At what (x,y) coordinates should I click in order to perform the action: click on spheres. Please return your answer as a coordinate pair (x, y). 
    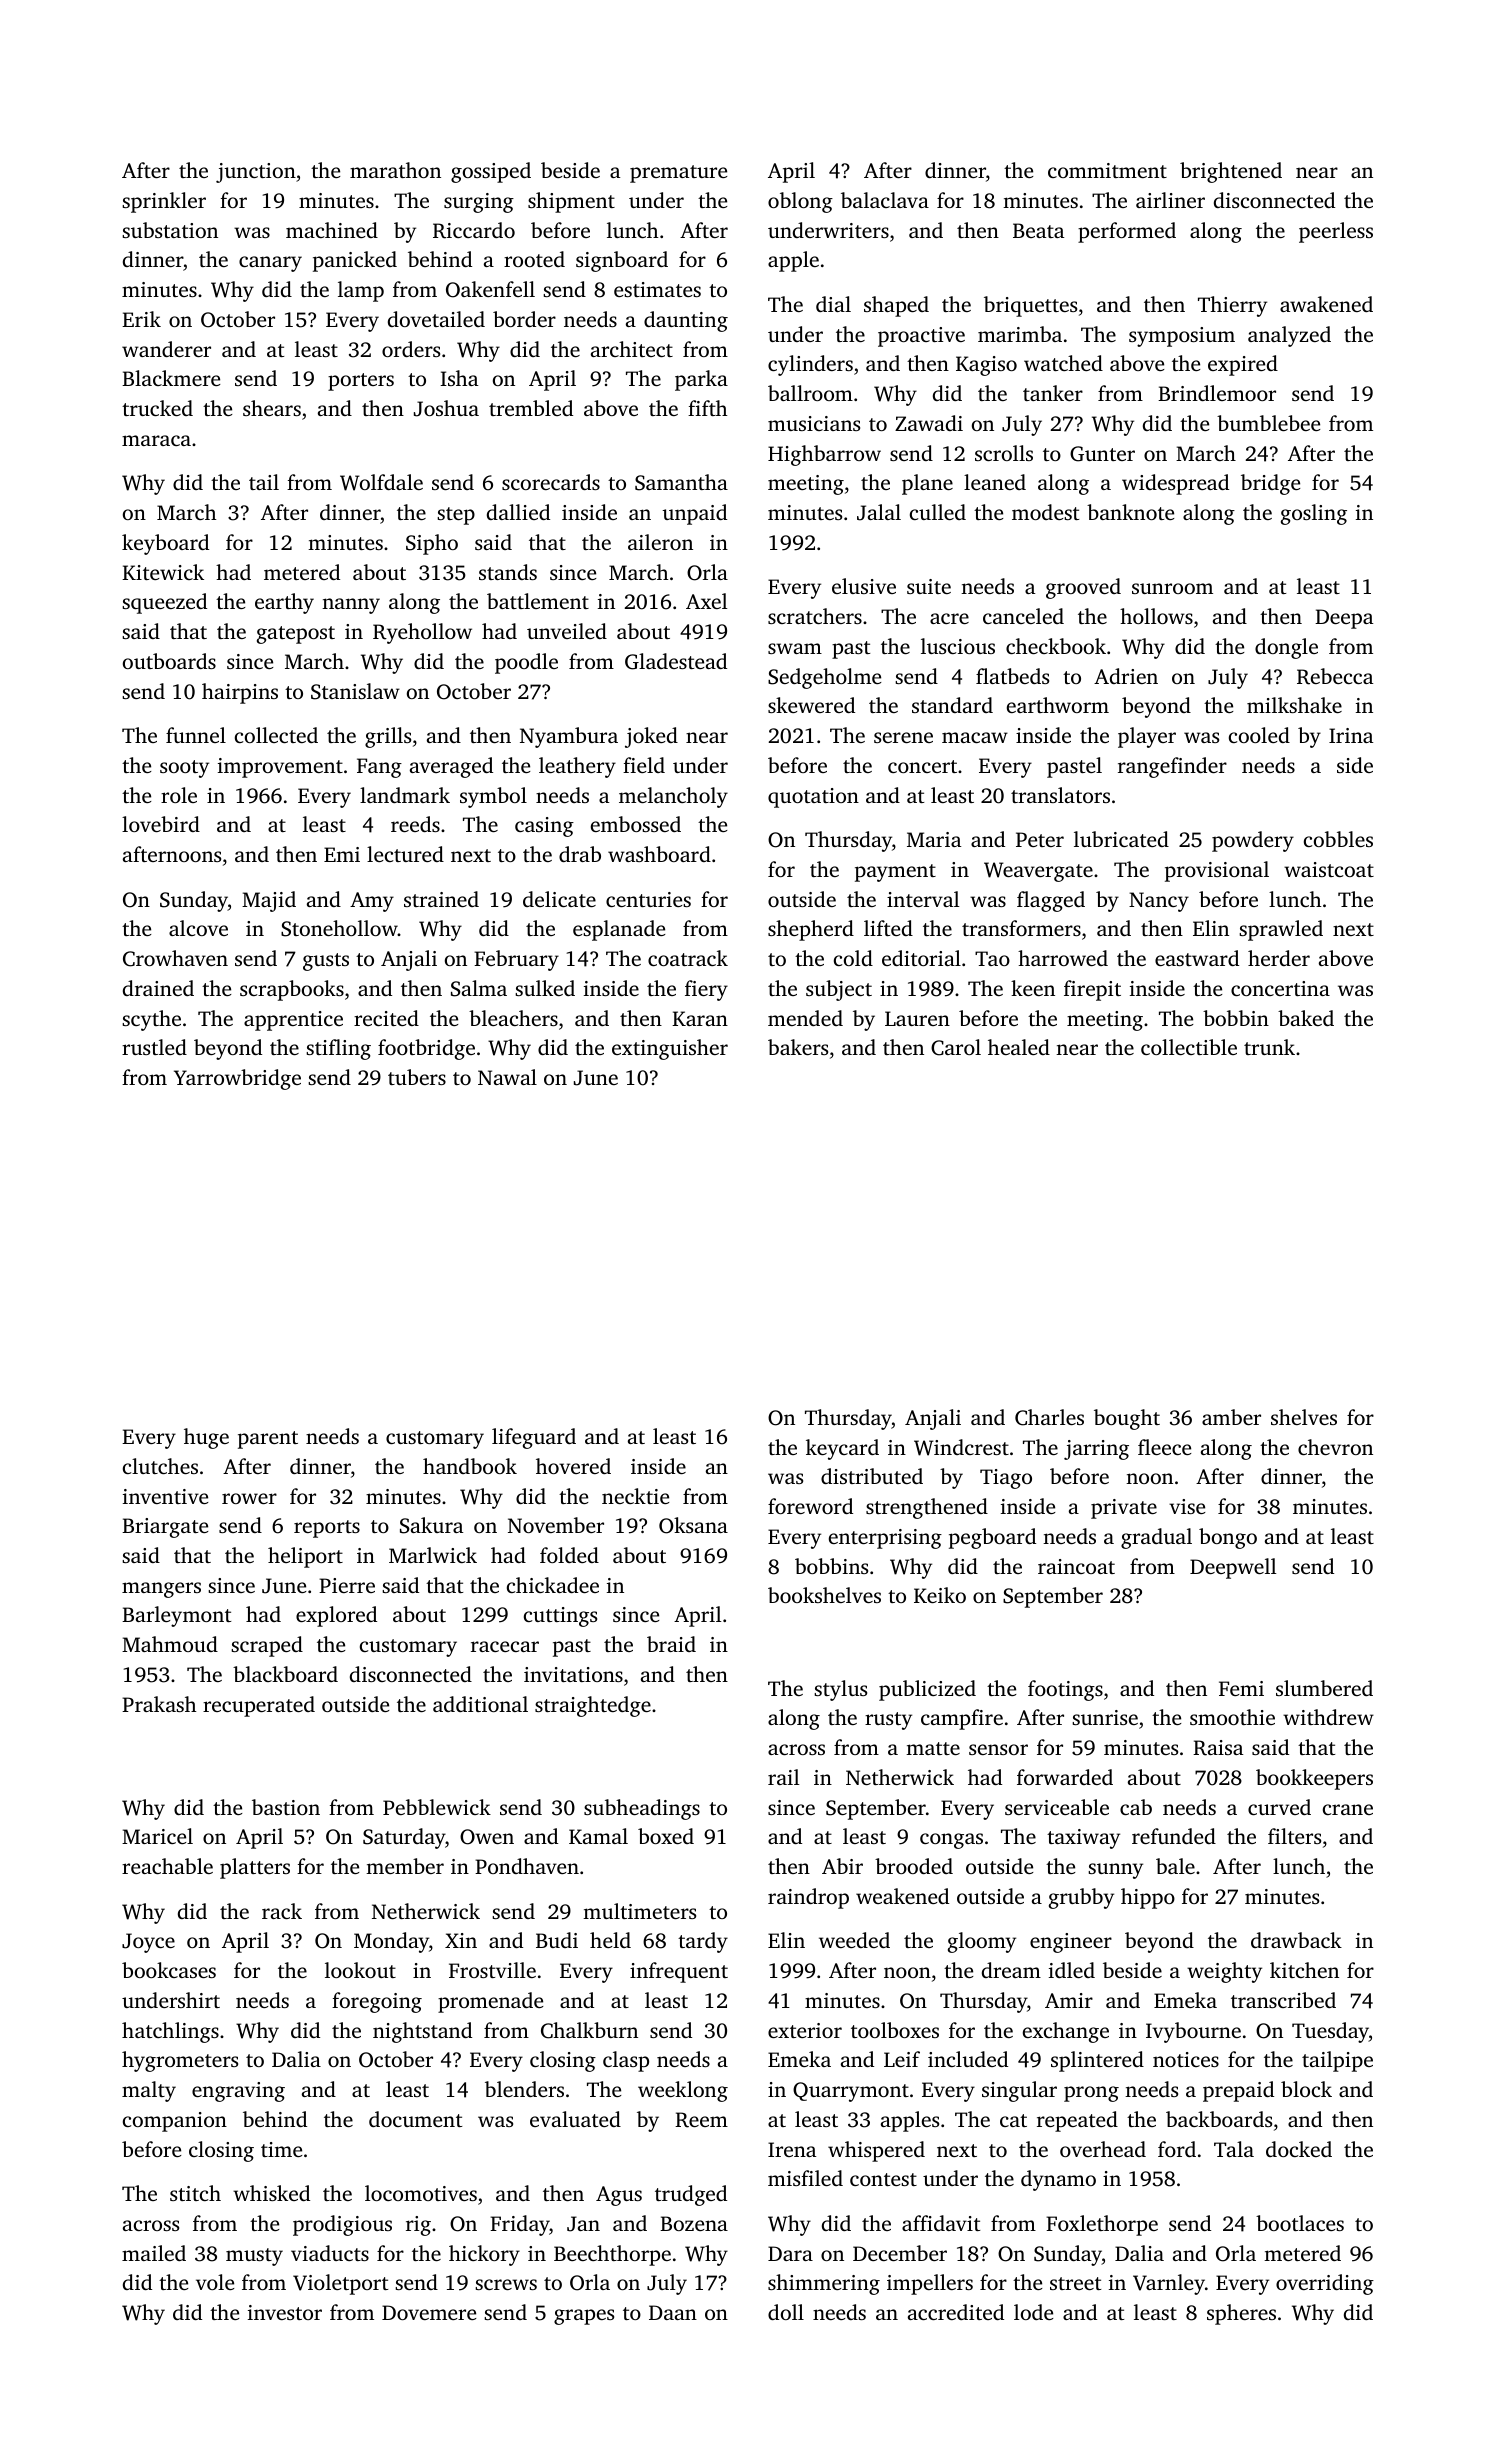
    Looking at the image, I should click on (1241, 2314).
